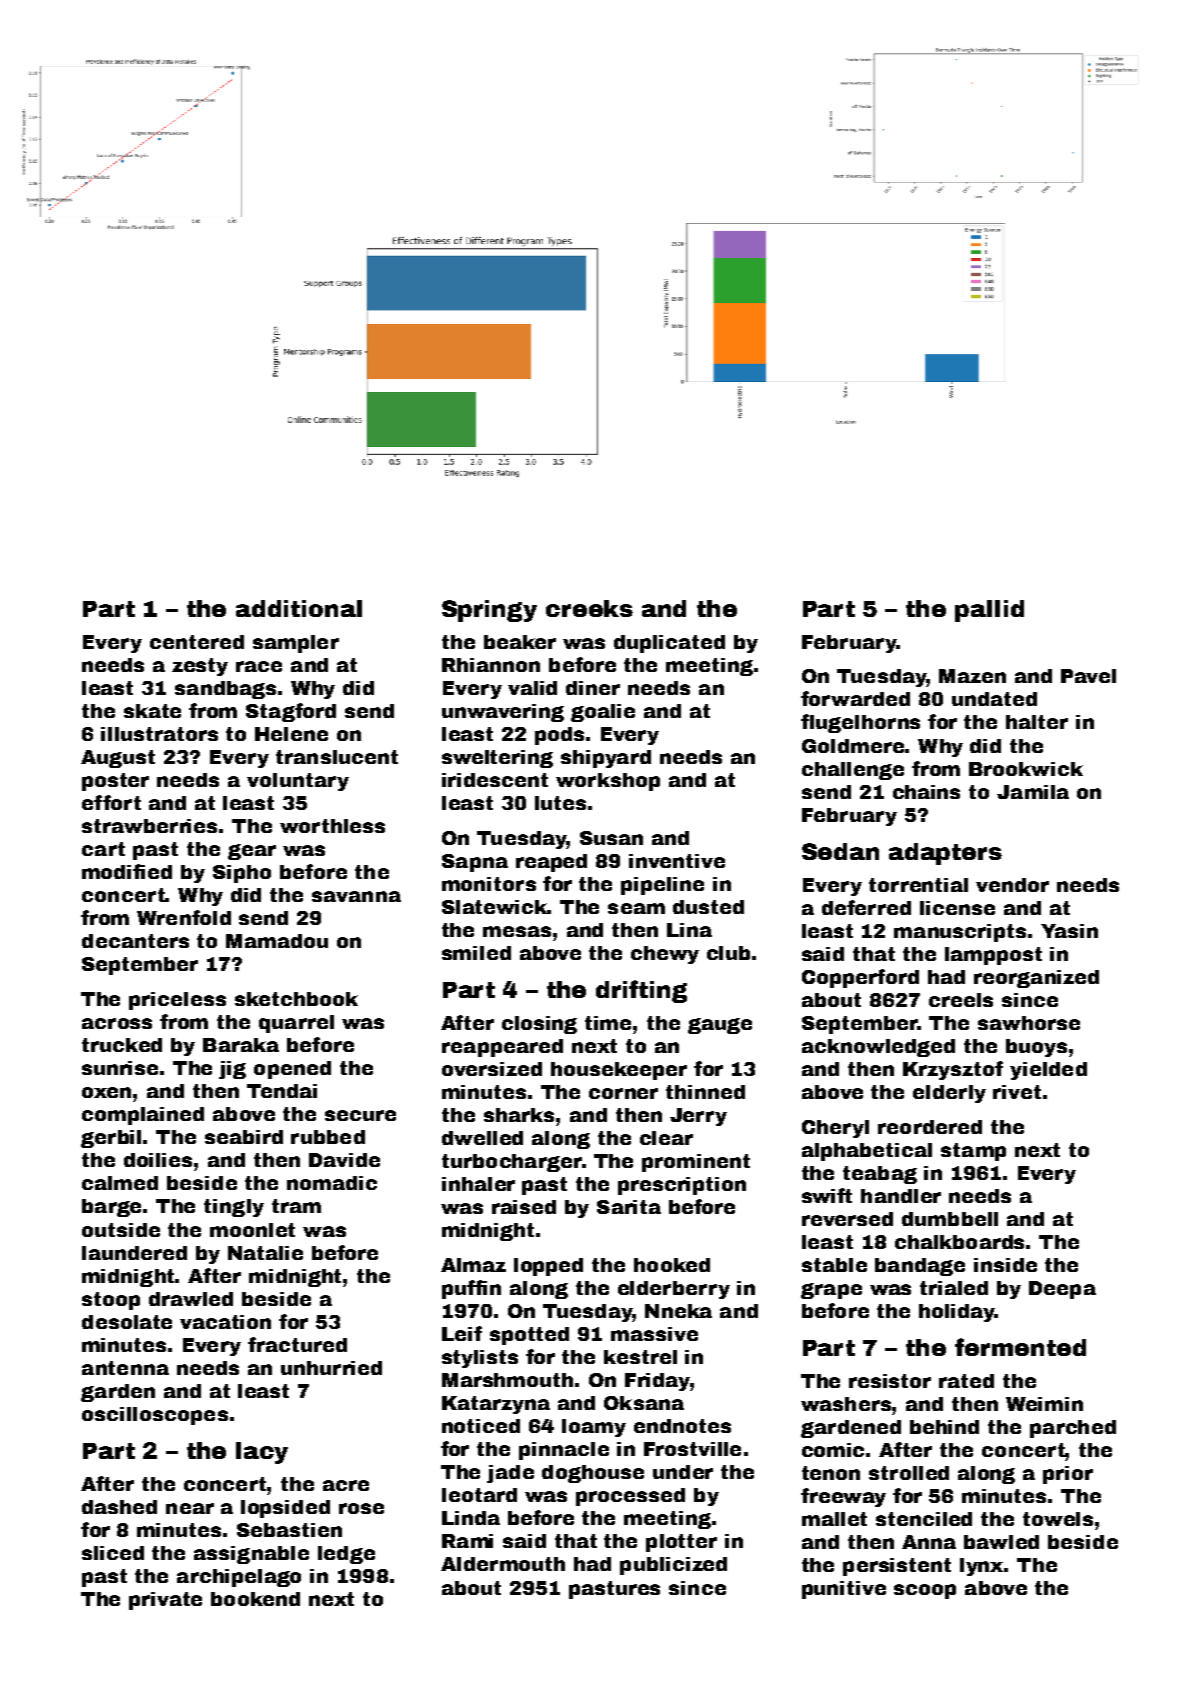  What do you see at coordinates (503, 1564) in the screenshot?
I see `Aldermouth` at bounding box center [503, 1564].
